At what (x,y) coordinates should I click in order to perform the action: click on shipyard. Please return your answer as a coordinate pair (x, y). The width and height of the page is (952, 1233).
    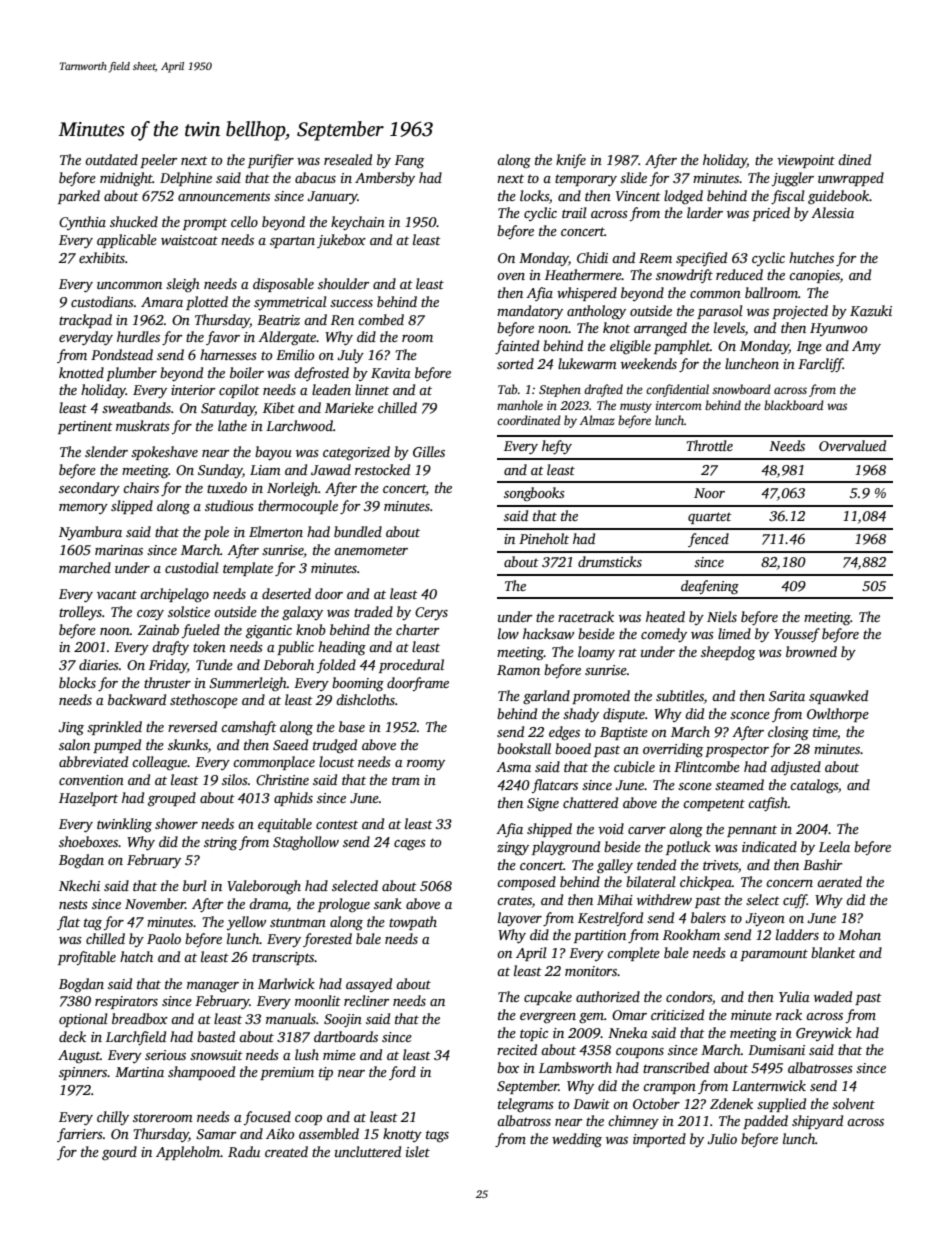
    Looking at the image, I should click on (817, 1122).
